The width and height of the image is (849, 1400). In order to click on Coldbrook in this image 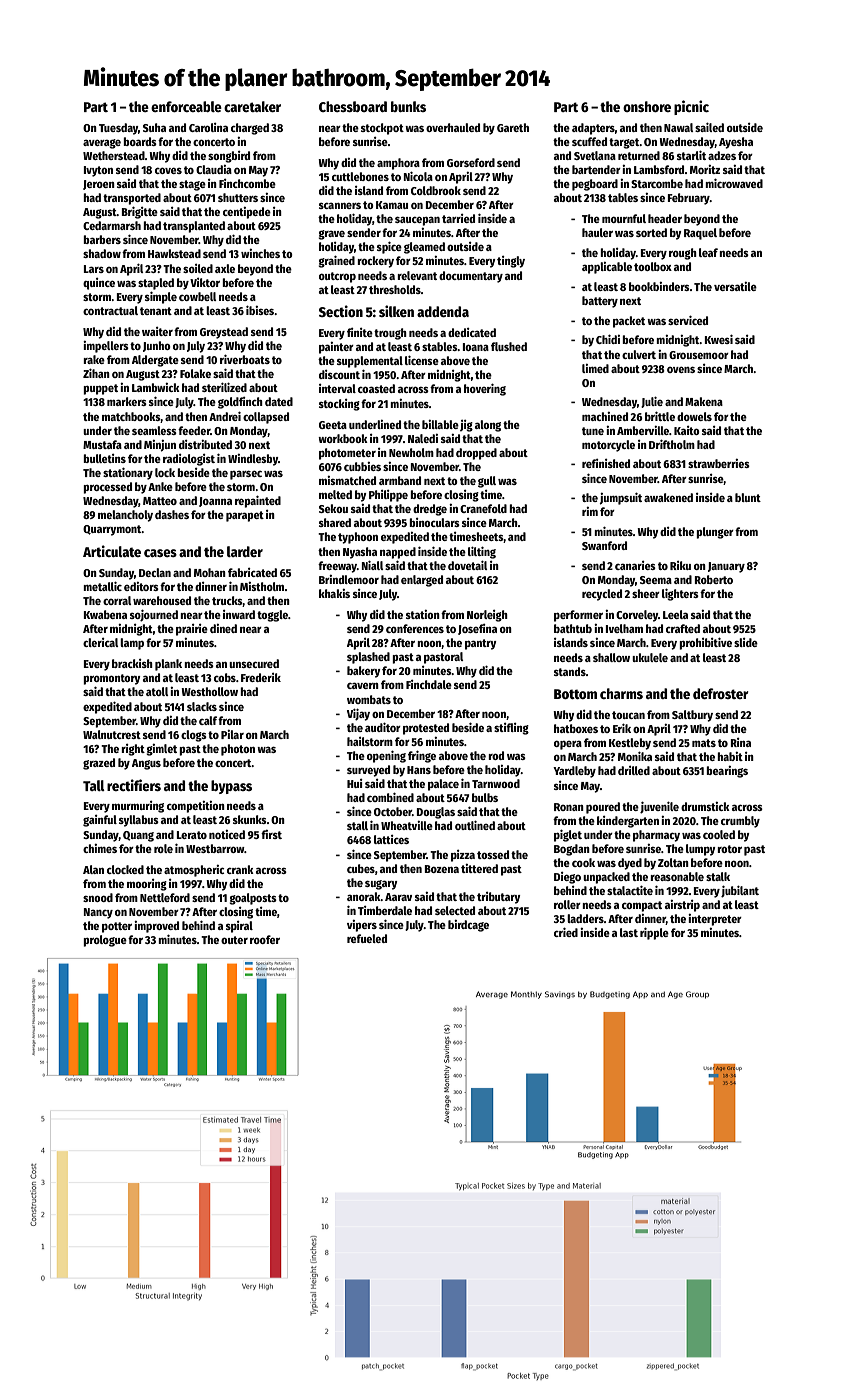, I will do `click(436, 190)`.
